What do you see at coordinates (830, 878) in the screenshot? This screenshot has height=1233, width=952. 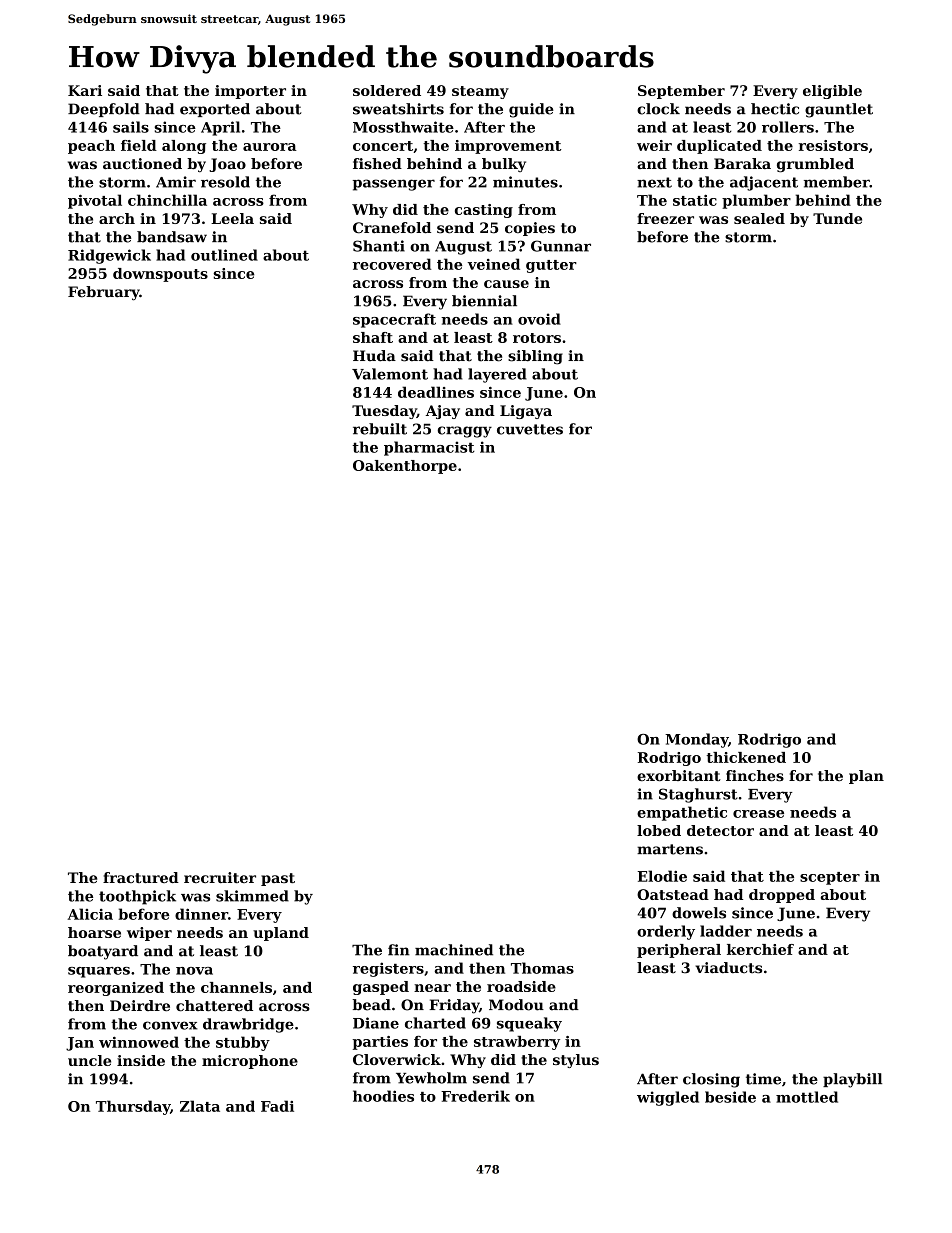 I see `scepter` at bounding box center [830, 878].
